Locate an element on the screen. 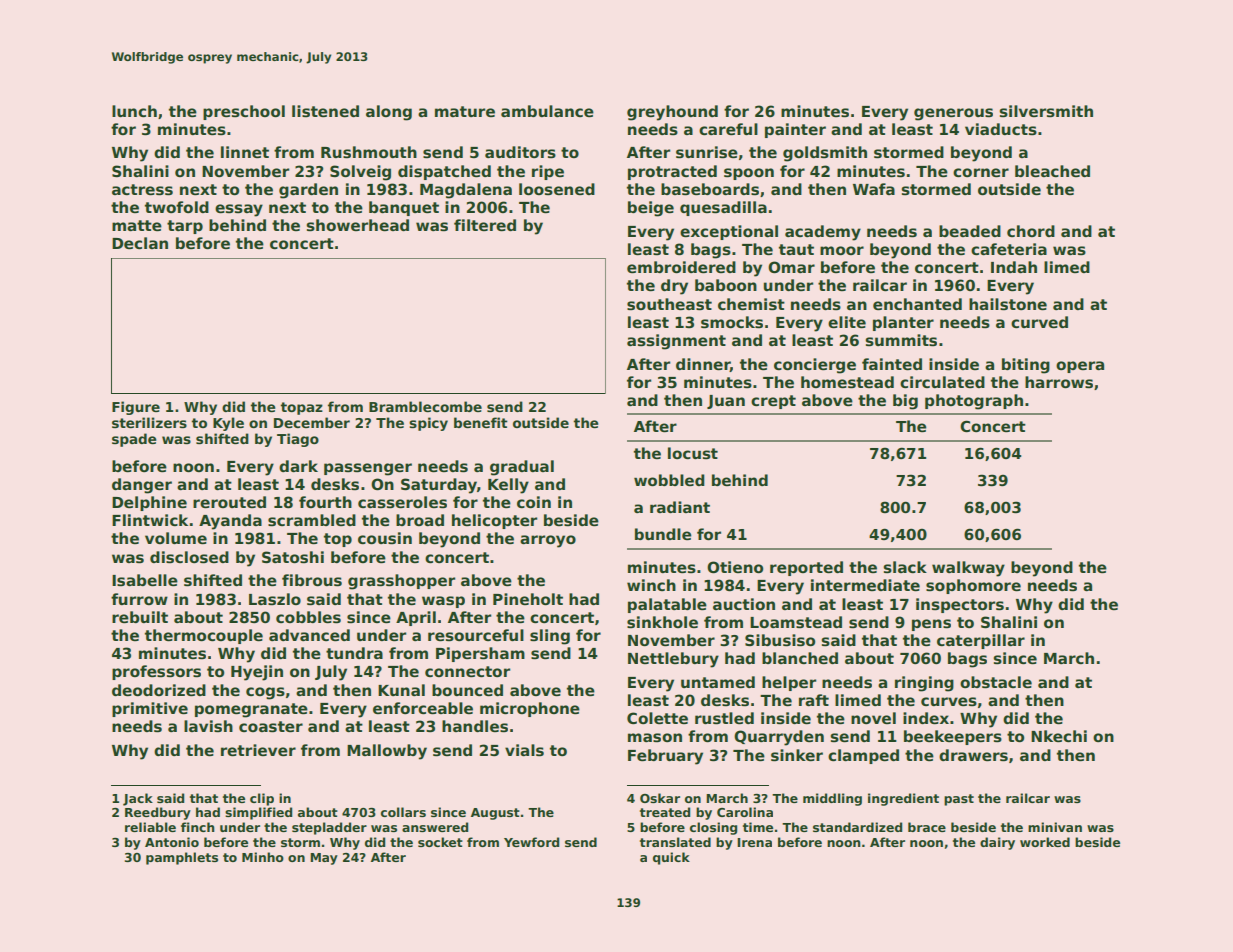  palatable is located at coordinates (667, 605).
